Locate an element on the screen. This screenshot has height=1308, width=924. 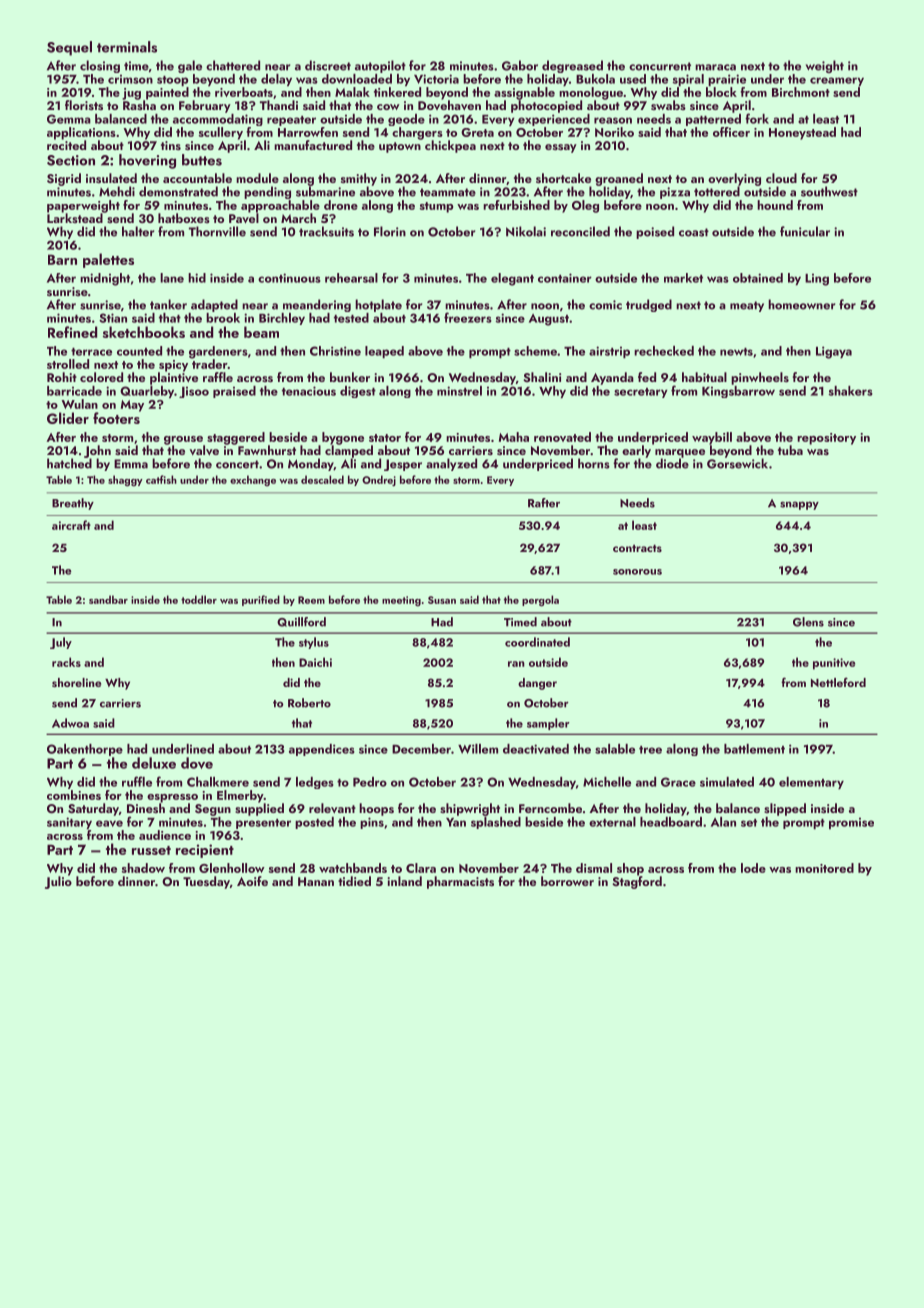
Breathy is located at coordinates (73, 504).
